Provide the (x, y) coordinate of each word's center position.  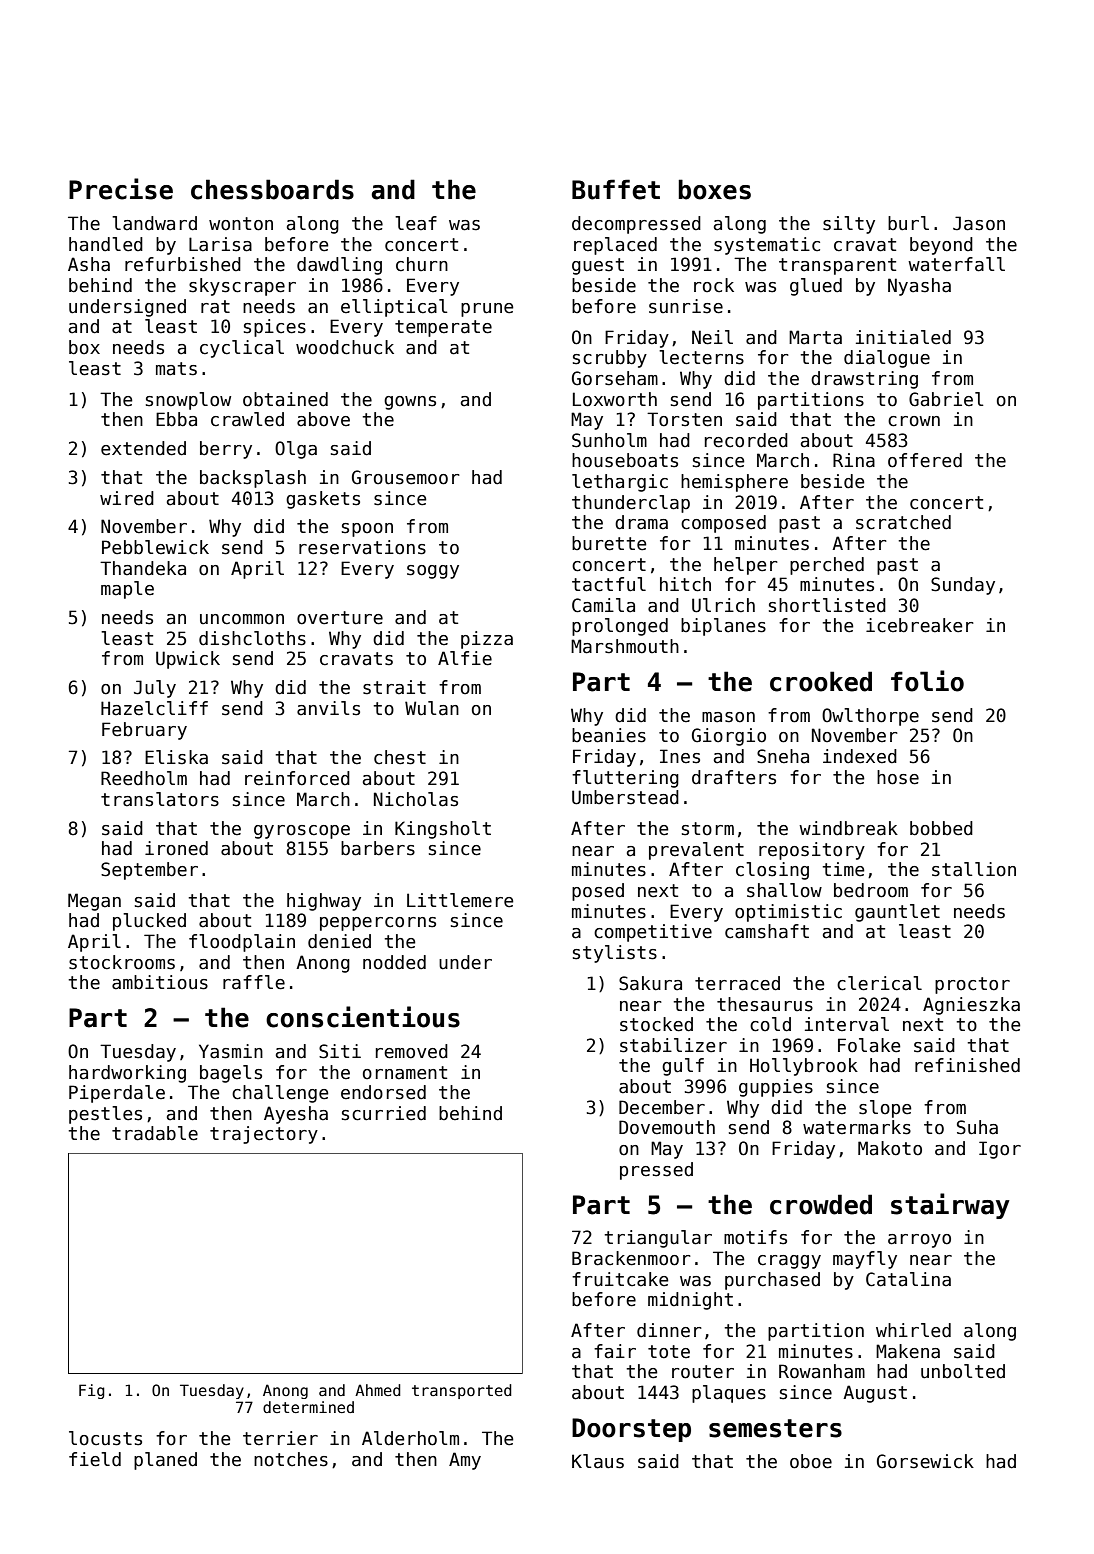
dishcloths (252, 638)
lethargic (620, 483)
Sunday (963, 586)
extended (143, 448)
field (95, 1459)
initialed (903, 337)
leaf (416, 223)
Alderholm (410, 1438)
